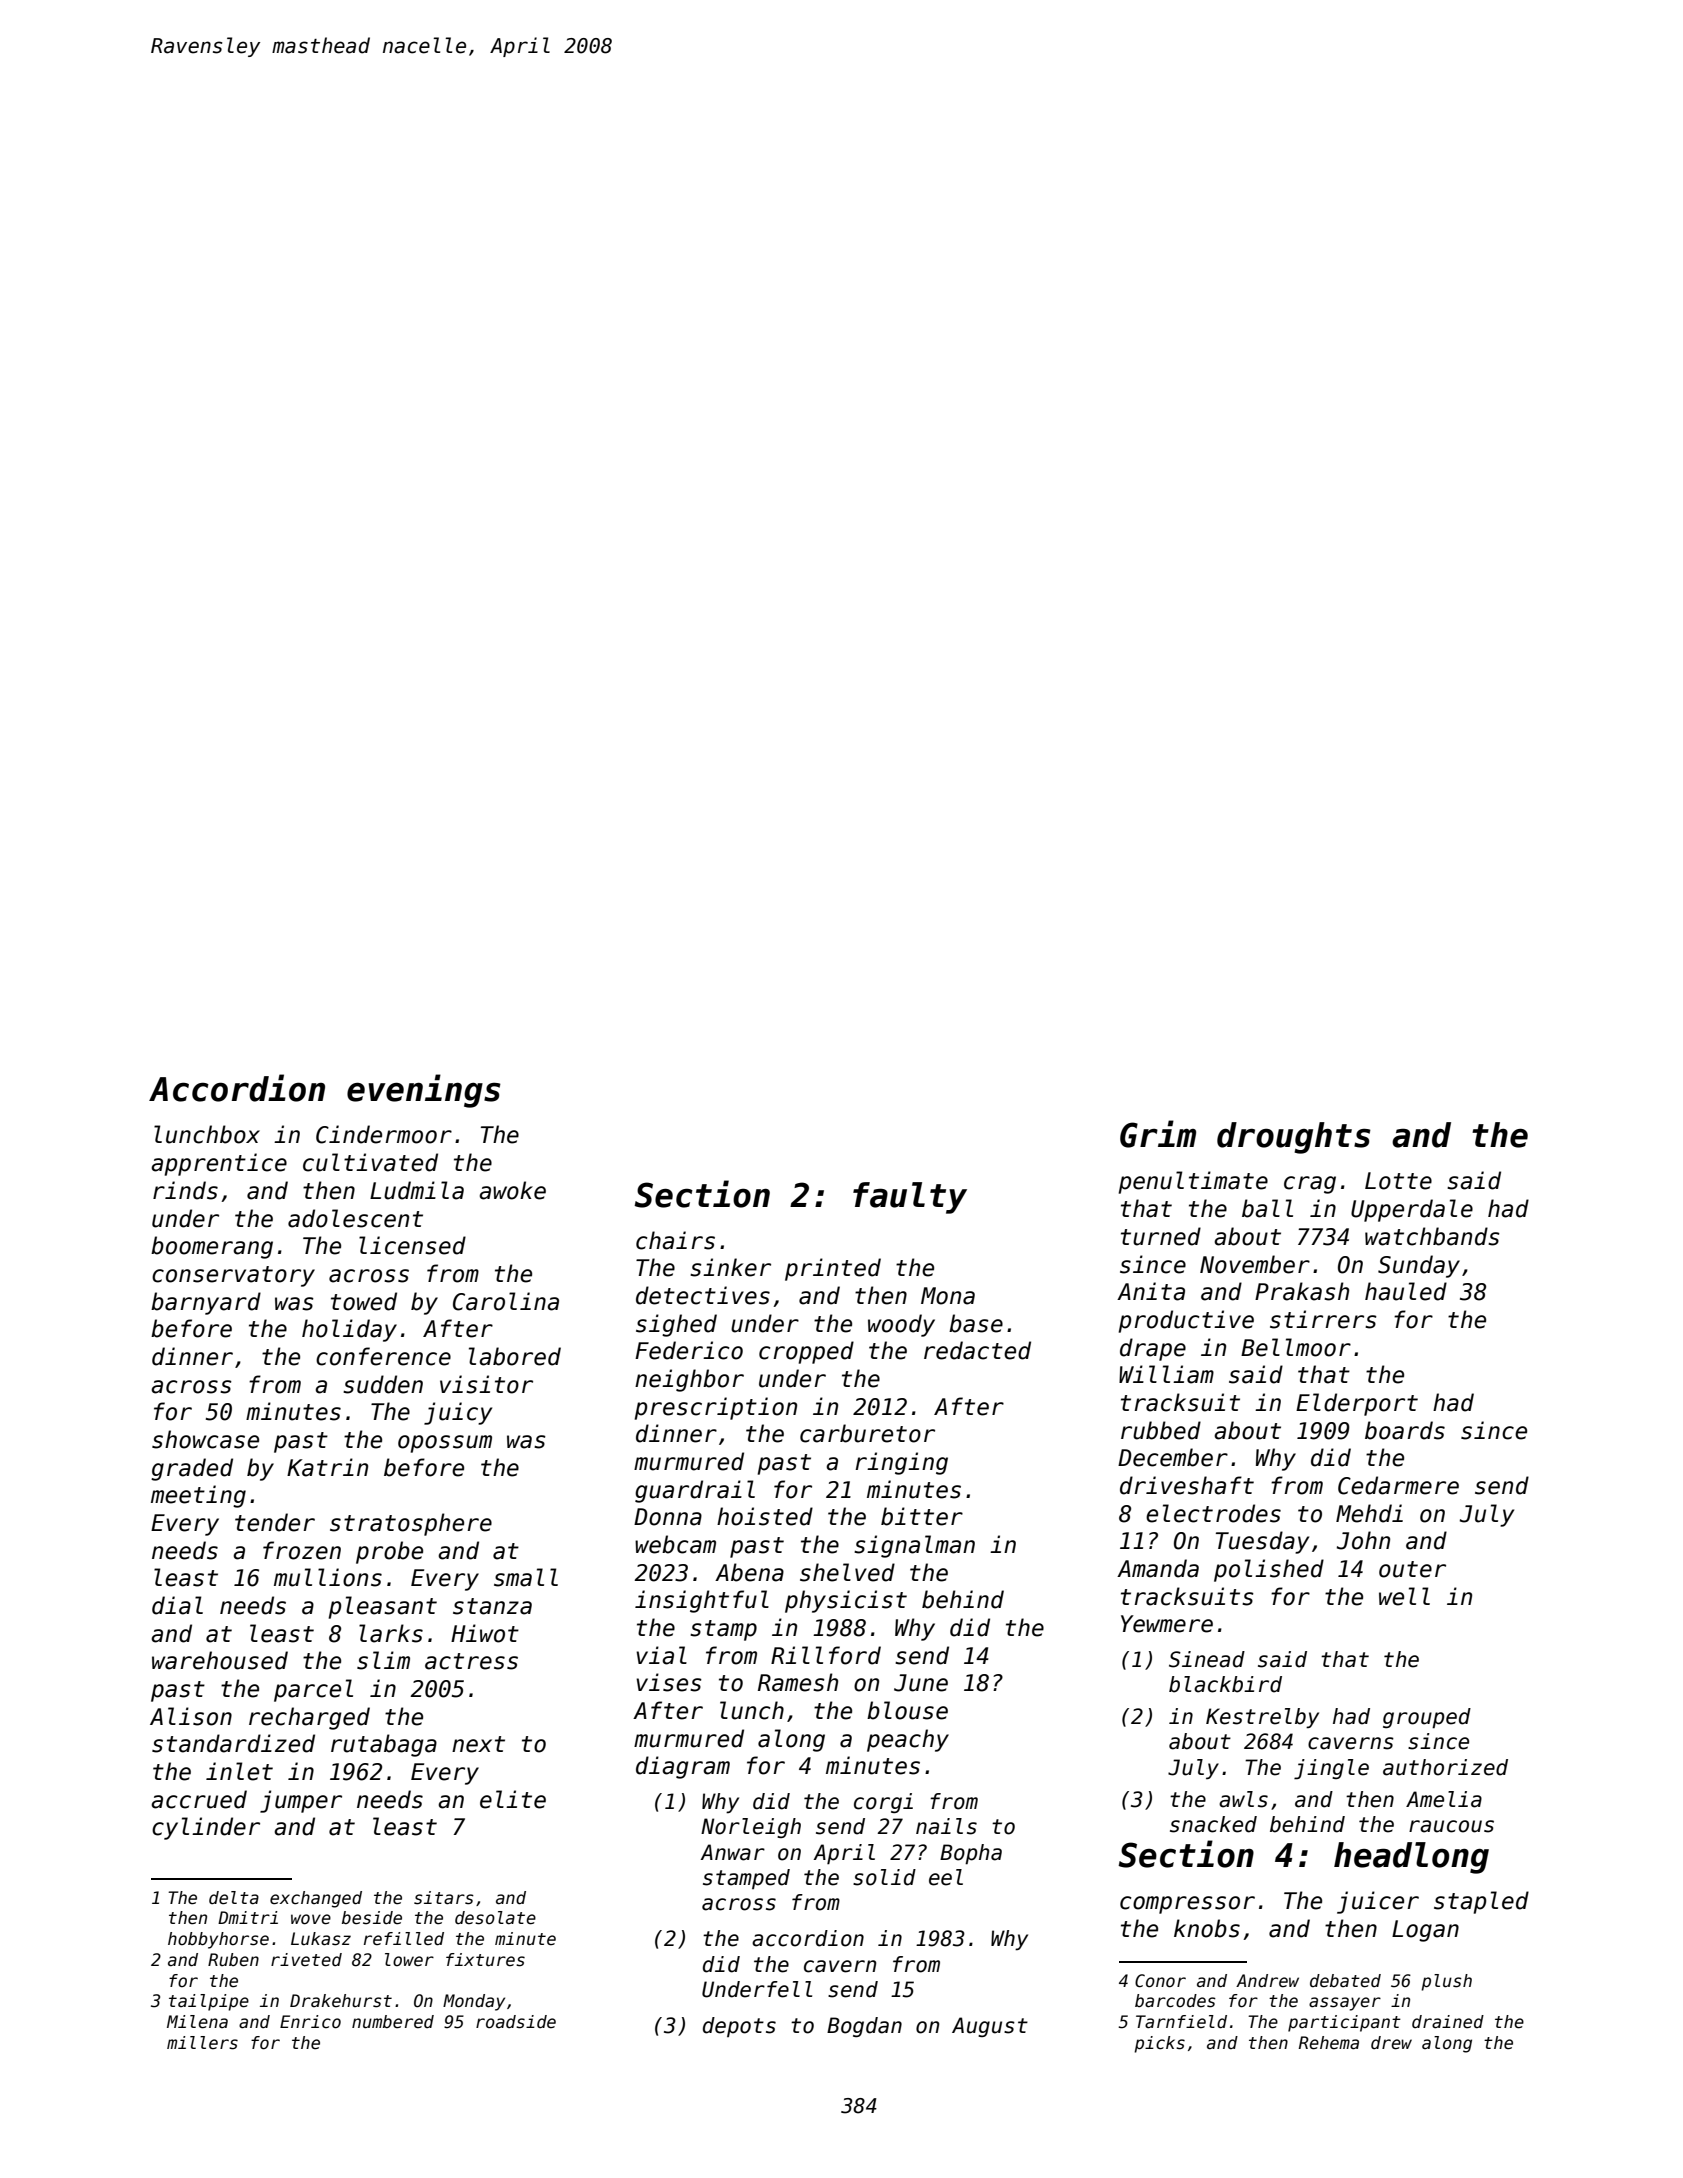 The image size is (1683, 2178). What do you see at coordinates (417, 1190) in the image?
I see `Ludmila` at bounding box center [417, 1190].
